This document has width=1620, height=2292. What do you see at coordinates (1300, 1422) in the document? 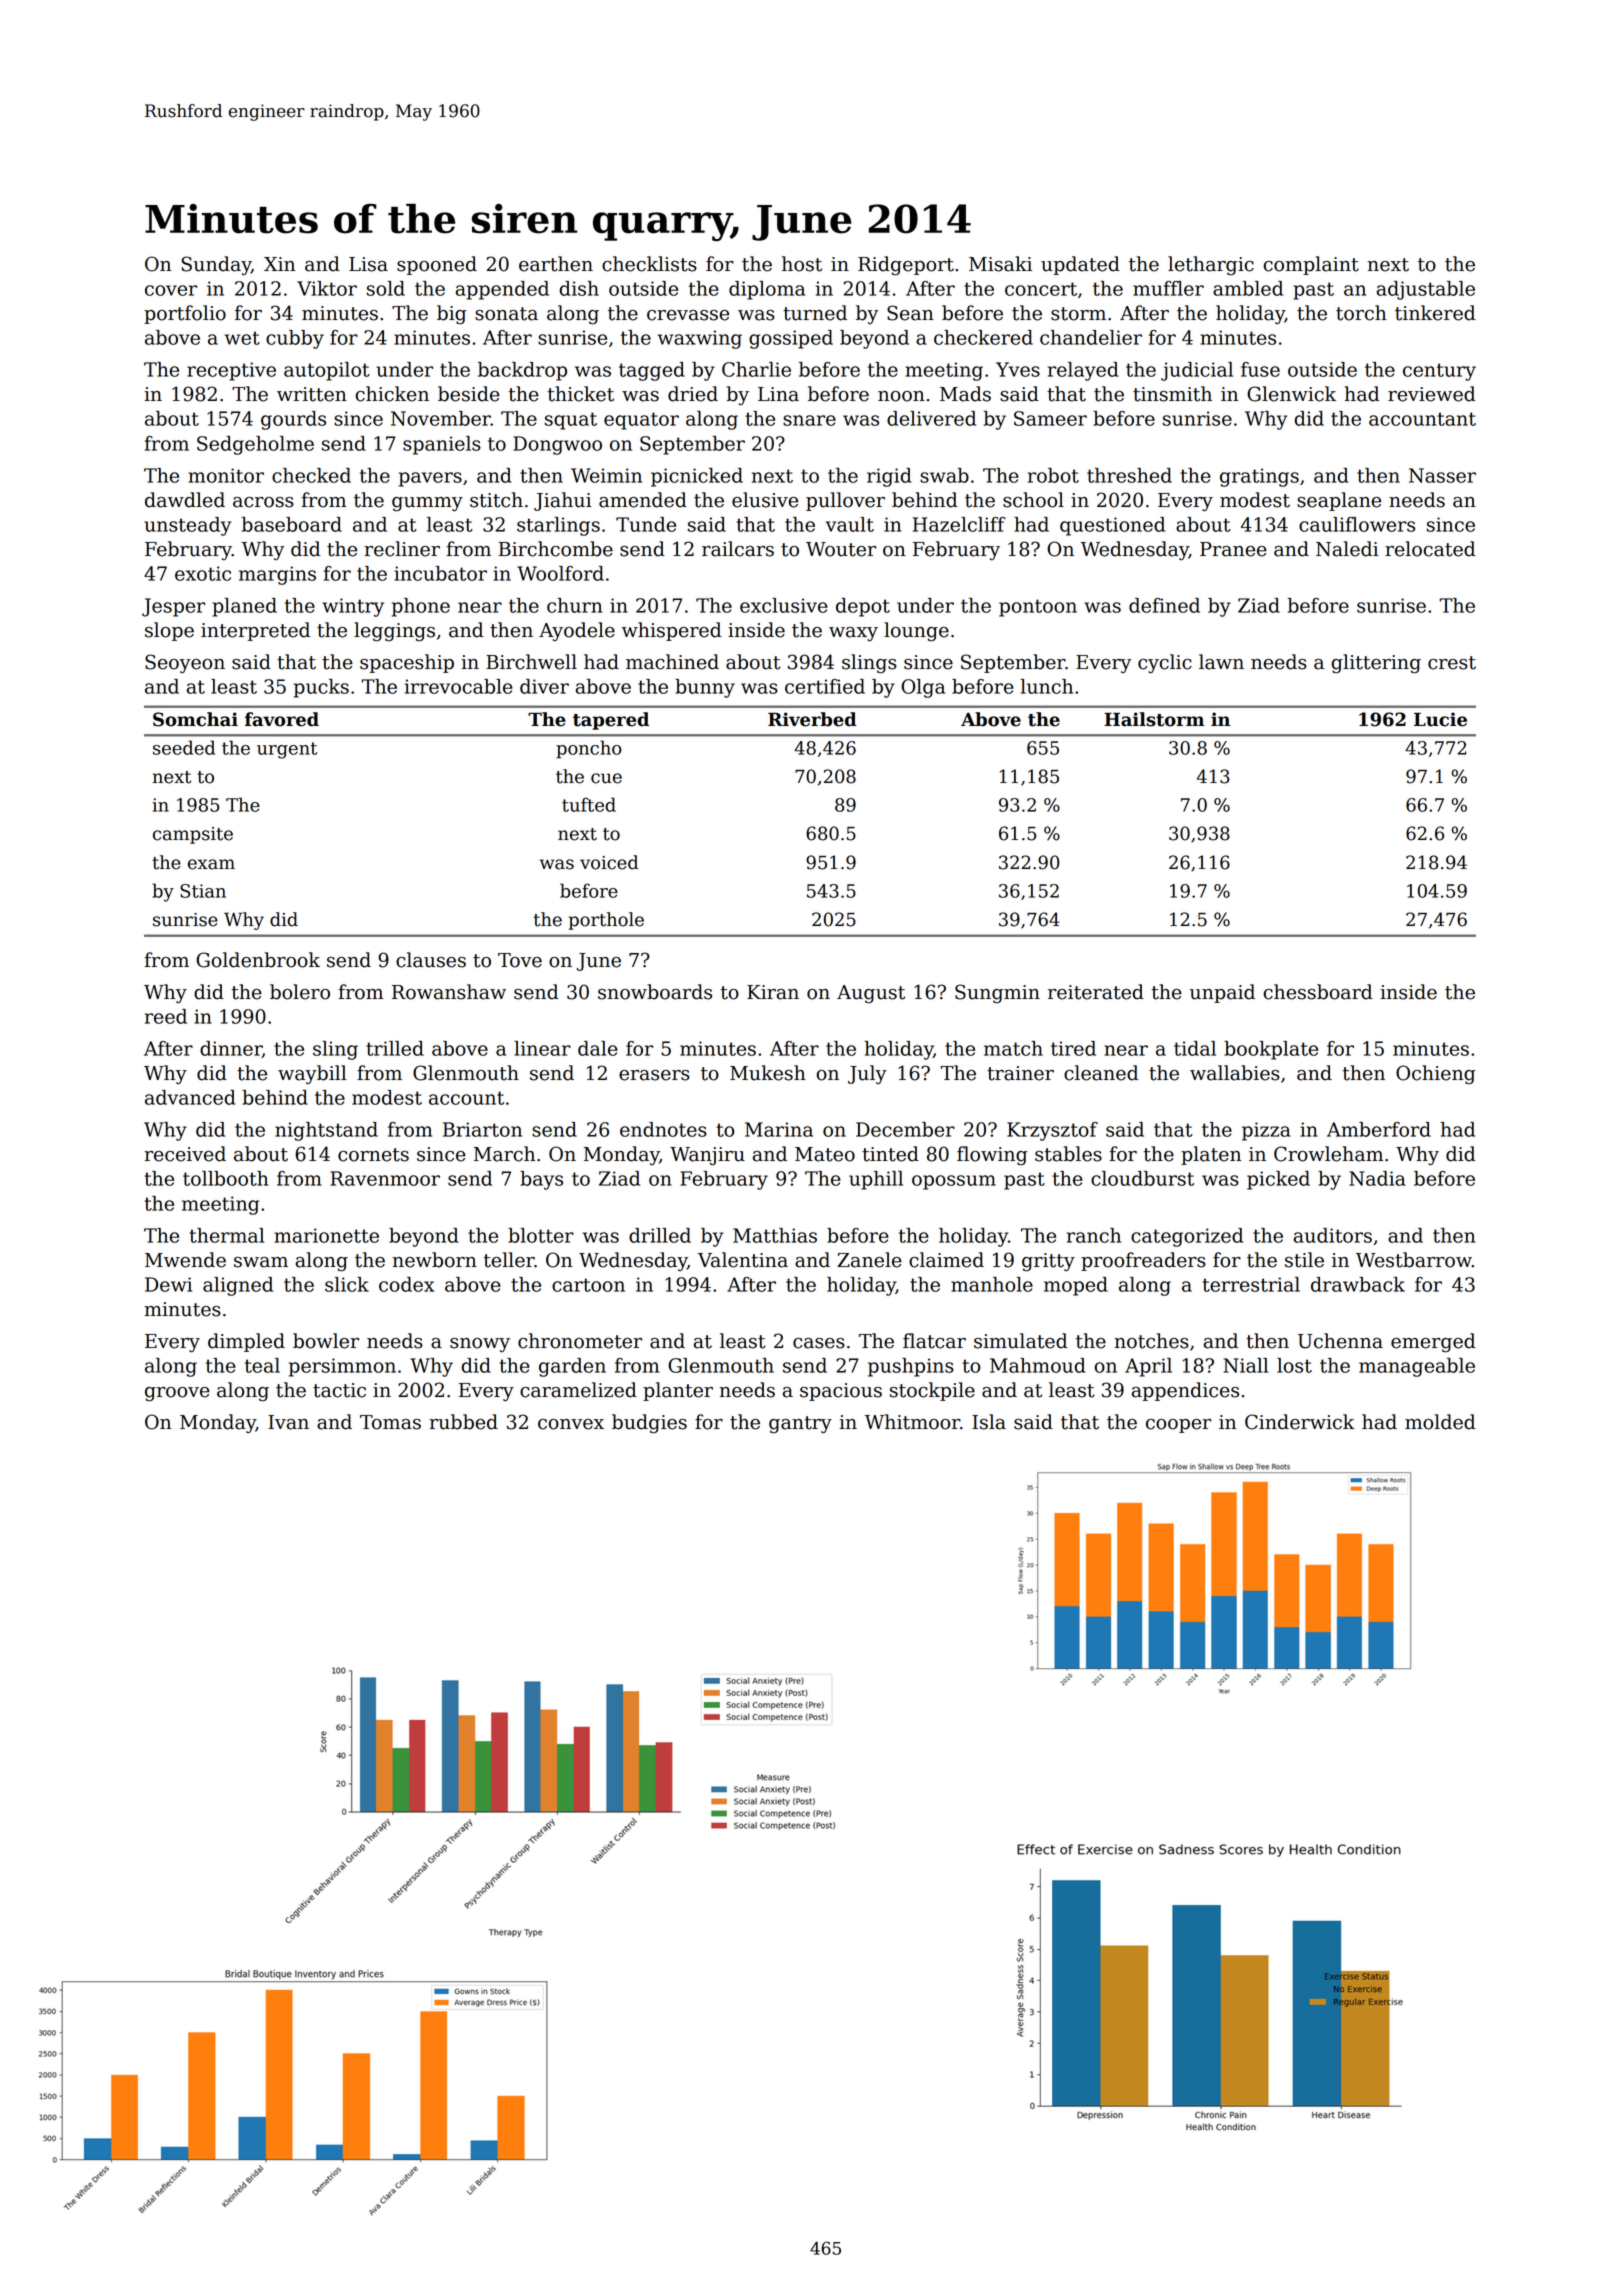
I see `Cinderwick` at bounding box center [1300, 1422].
